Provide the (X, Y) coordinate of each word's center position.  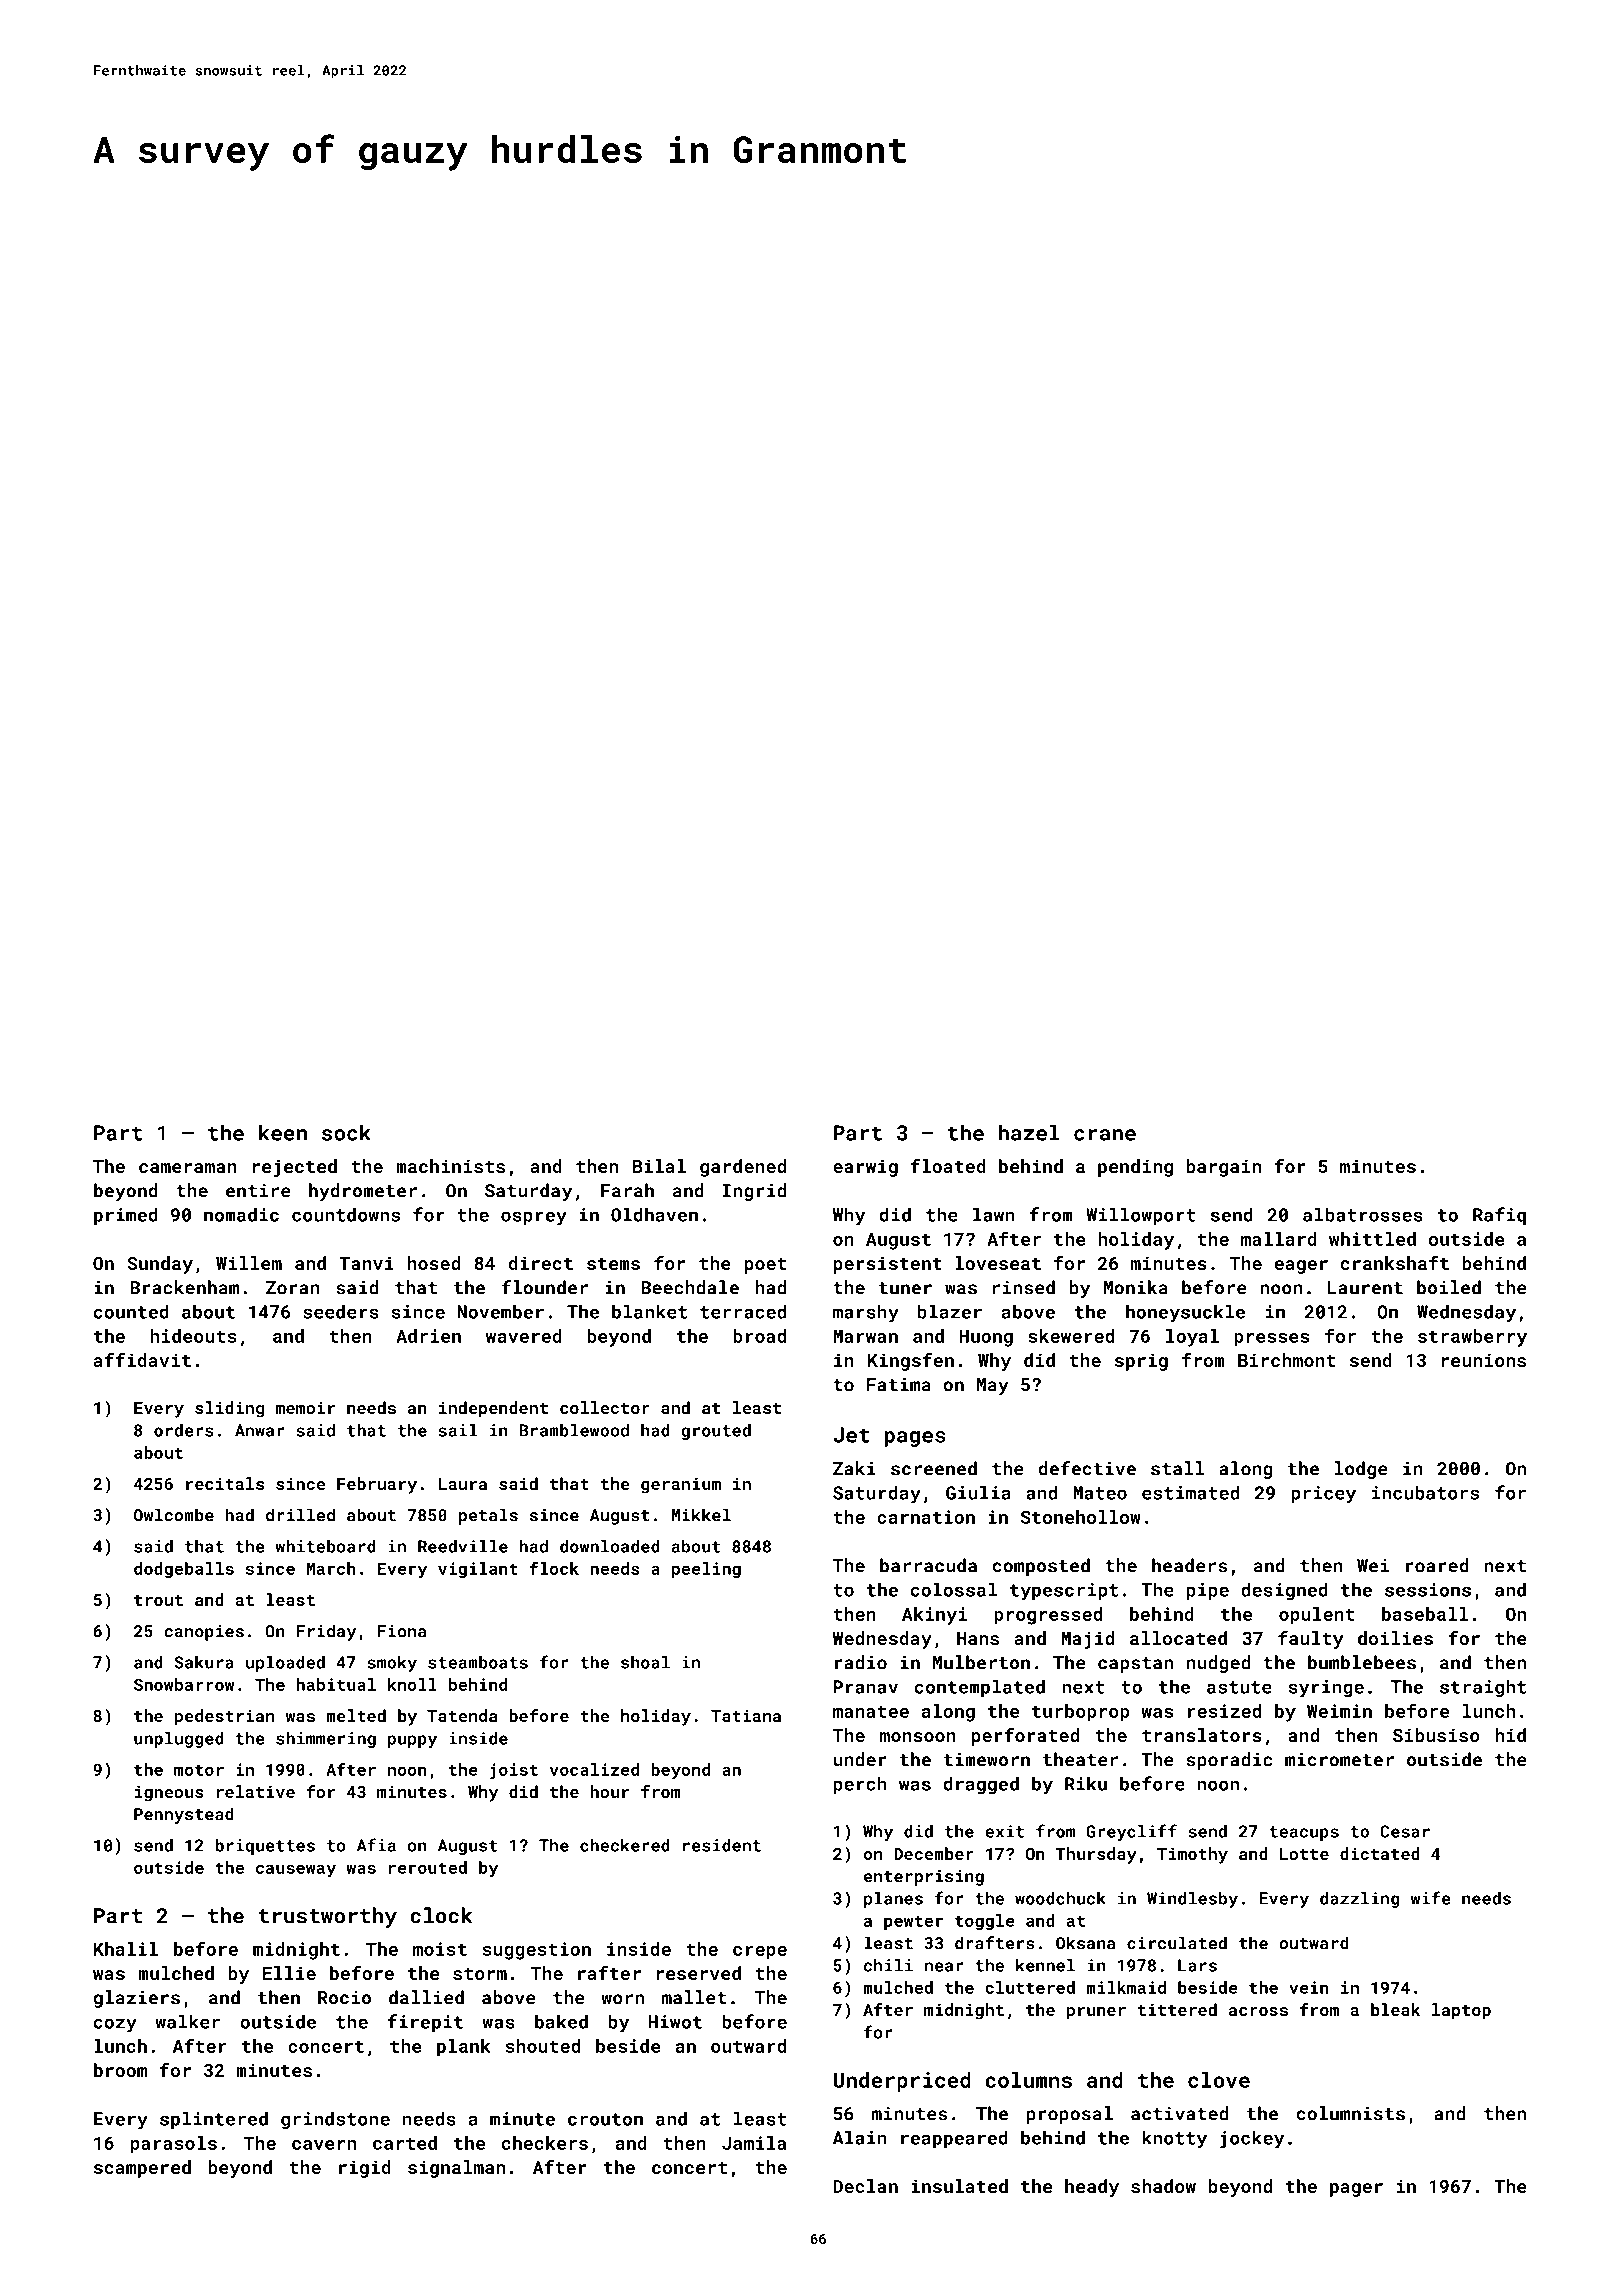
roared (1437, 1565)
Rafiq (1499, 1216)
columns (1028, 2080)
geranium (681, 1485)
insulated (959, 2186)
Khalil (126, 1949)
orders (184, 1430)
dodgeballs (184, 1570)
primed (126, 1216)
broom (120, 2070)
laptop (1461, 2011)
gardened (743, 1168)
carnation (926, 1517)
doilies (1395, 1638)
